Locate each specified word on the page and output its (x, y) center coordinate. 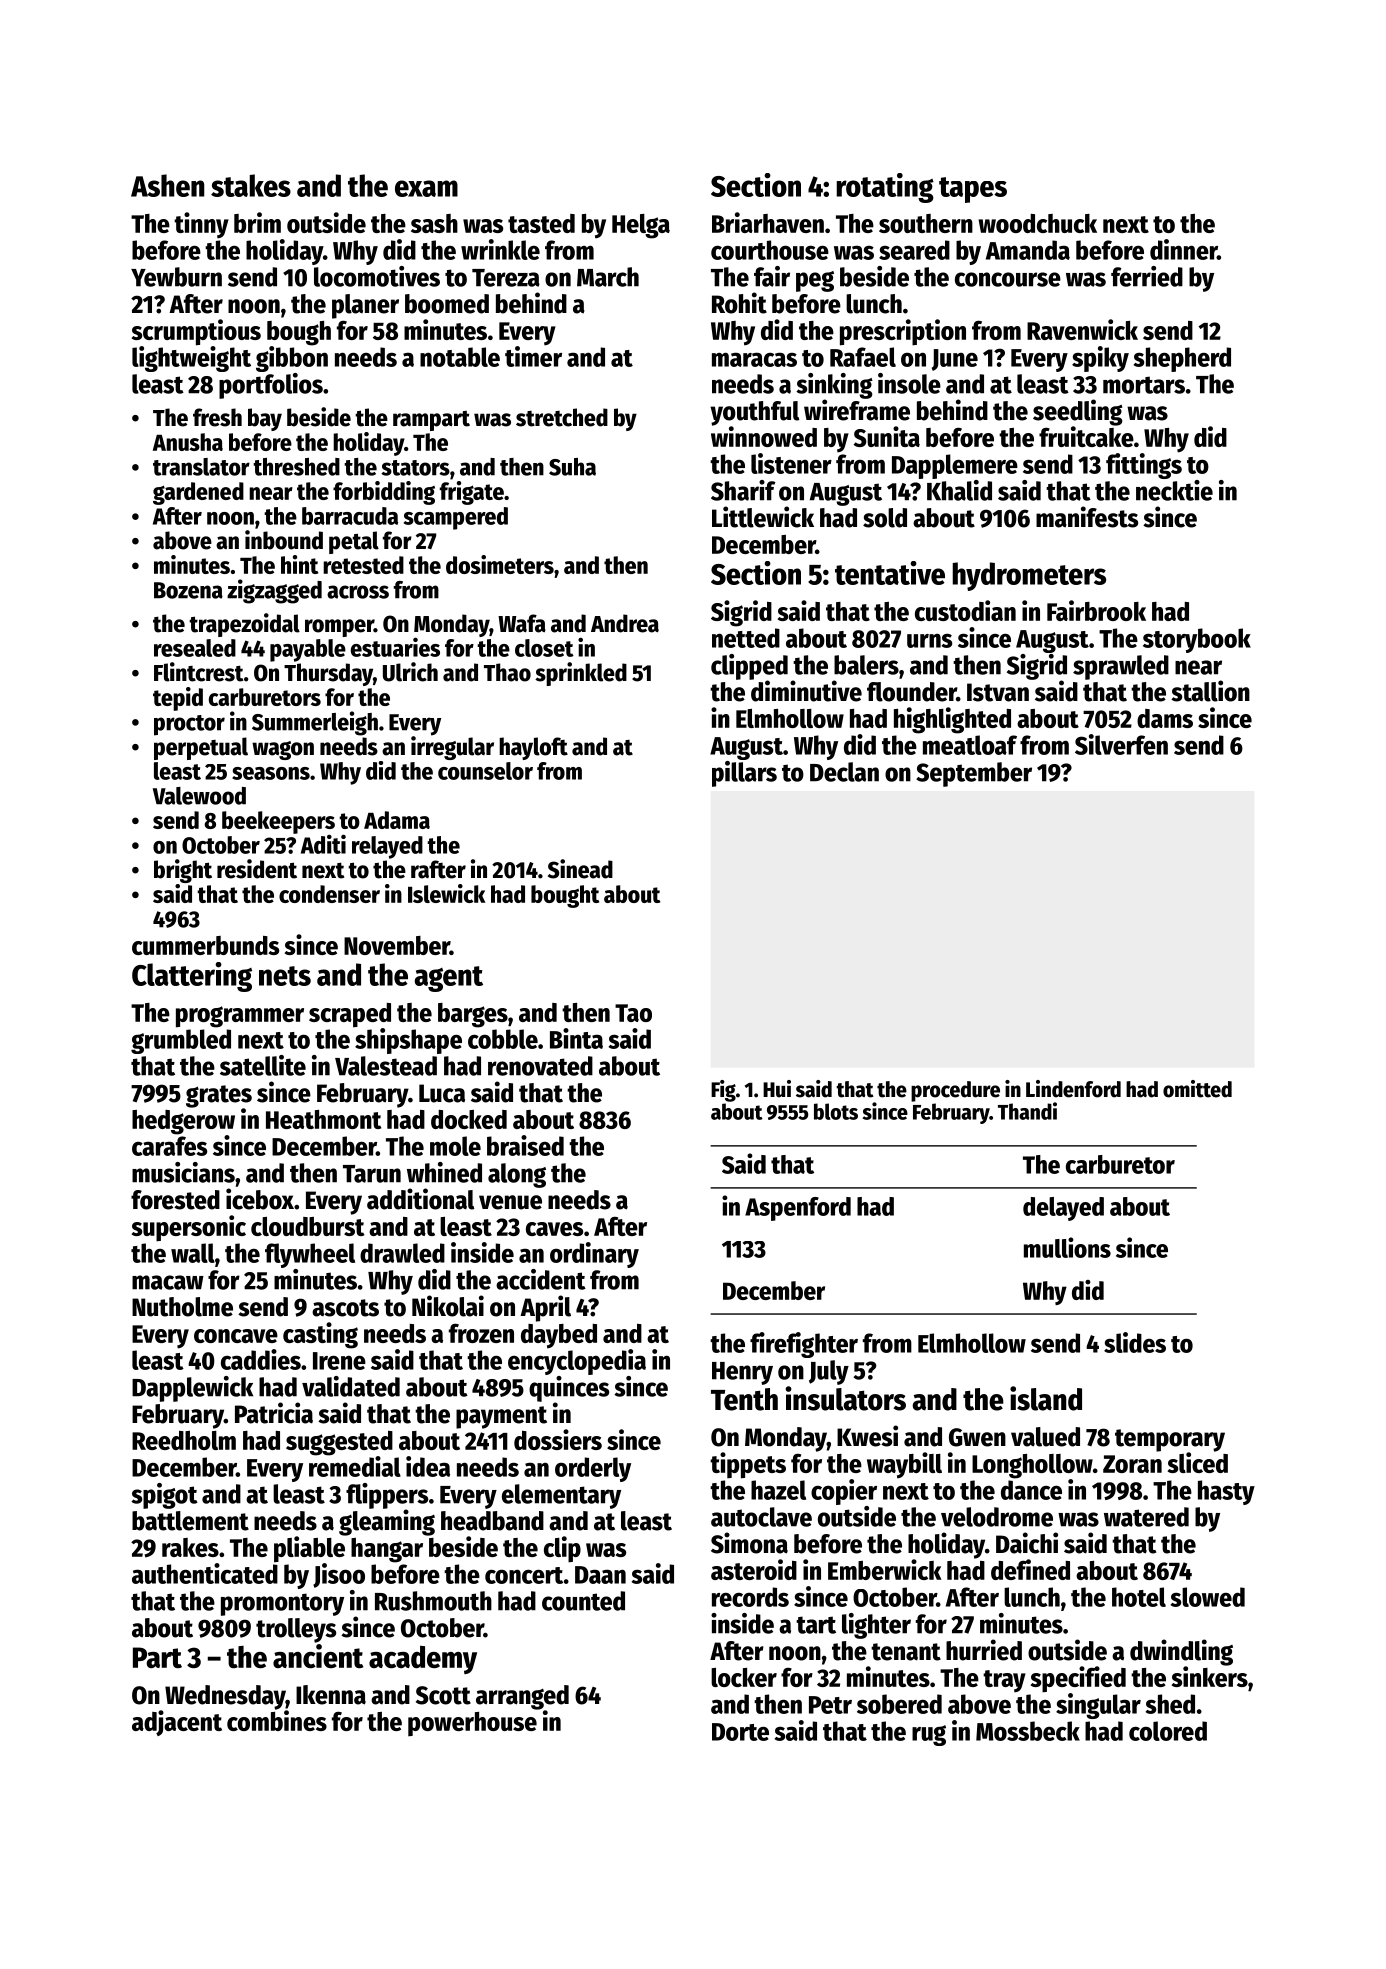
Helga (641, 226)
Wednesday (225, 1697)
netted (746, 638)
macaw (168, 1282)
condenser (329, 894)
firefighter (804, 1345)
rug (929, 1735)
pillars (744, 774)
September (974, 774)
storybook (1197, 640)
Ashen (168, 185)
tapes (973, 190)
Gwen (977, 1437)
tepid (178, 699)
